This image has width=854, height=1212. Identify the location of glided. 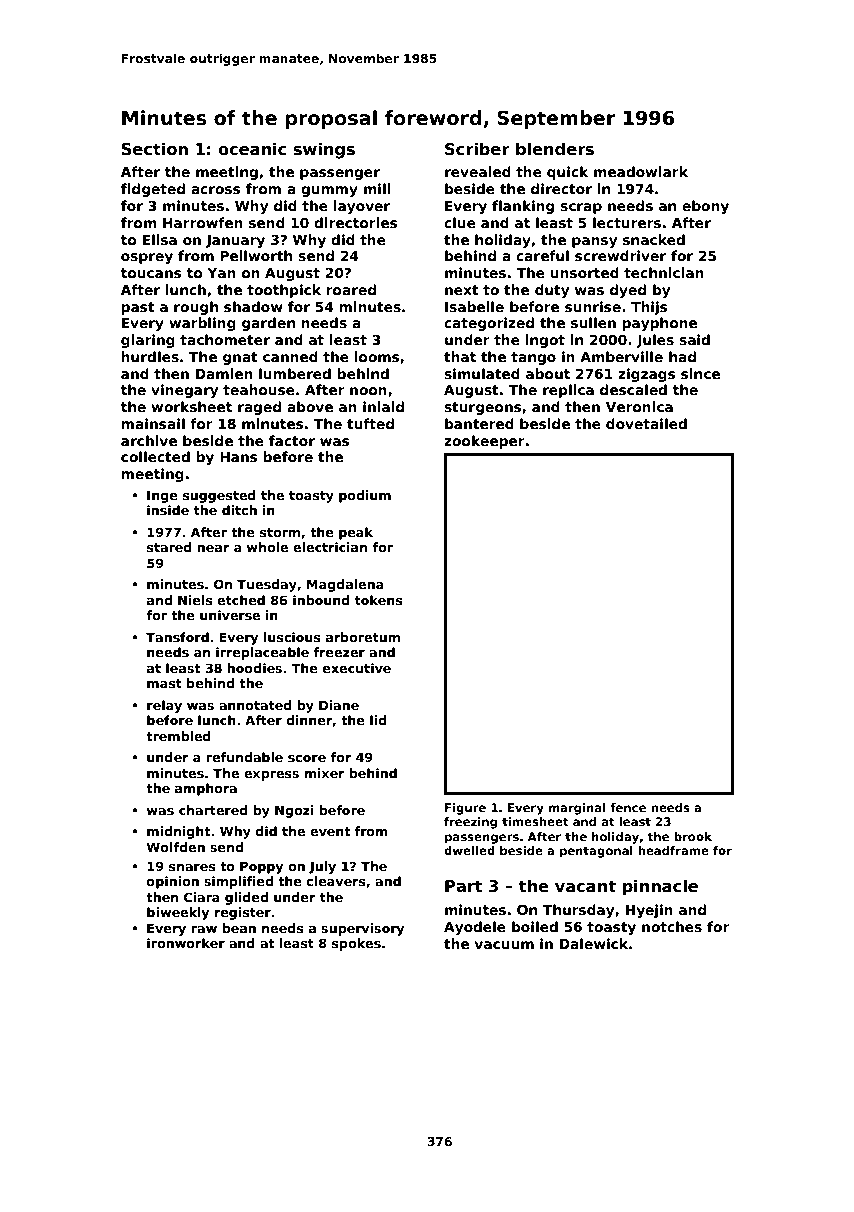
(246, 898).
